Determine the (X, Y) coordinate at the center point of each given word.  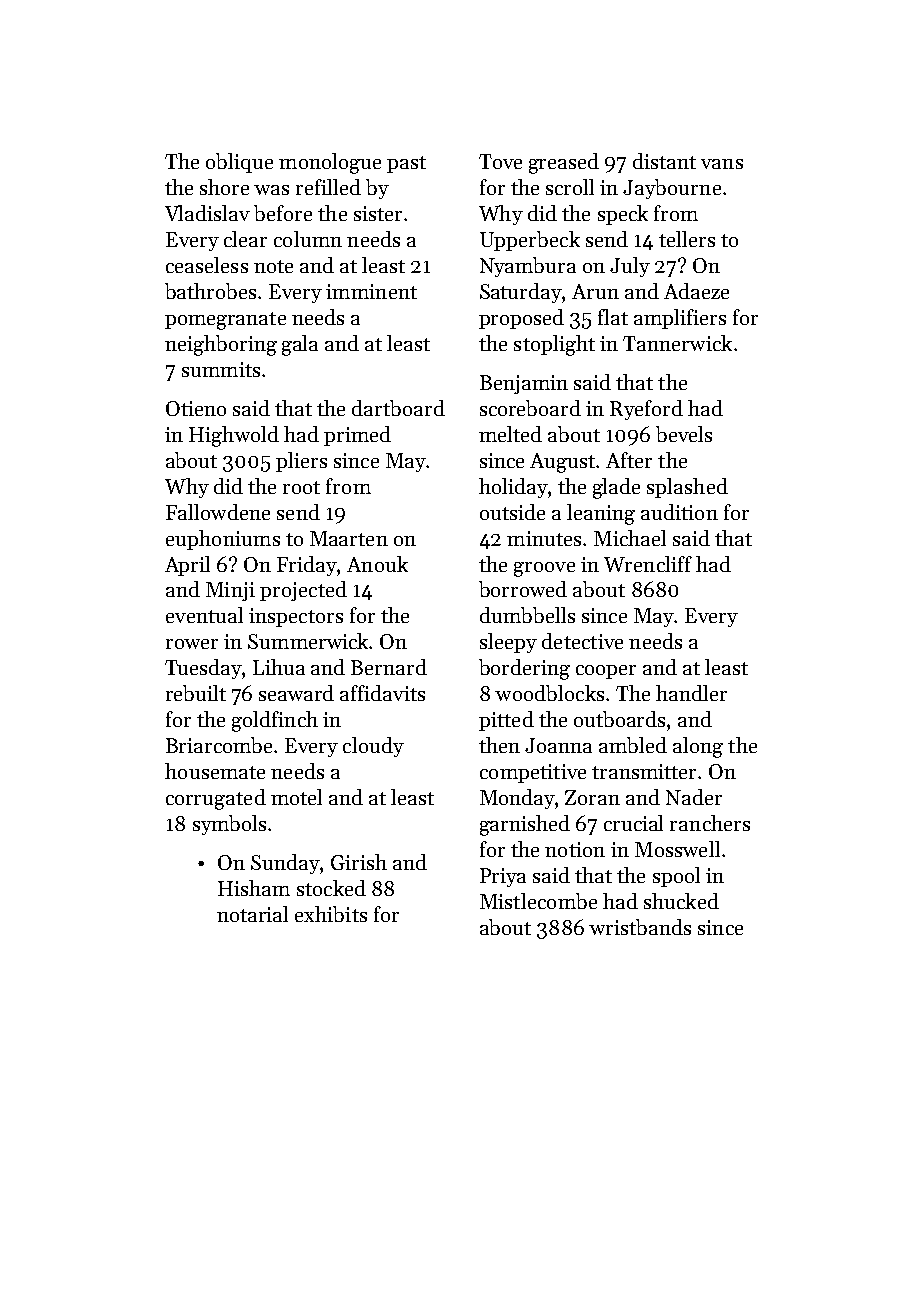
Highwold (234, 436)
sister (378, 213)
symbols (229, 825)
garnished (525, 825)
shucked (681, 901)
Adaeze (696, 291)
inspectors (296, 617)
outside (512, 512)
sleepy (508, 643)
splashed (687, 488)
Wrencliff (648, 564)
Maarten (349, 538)
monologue (330, 163)
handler (691, 693)
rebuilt (196, 693)
